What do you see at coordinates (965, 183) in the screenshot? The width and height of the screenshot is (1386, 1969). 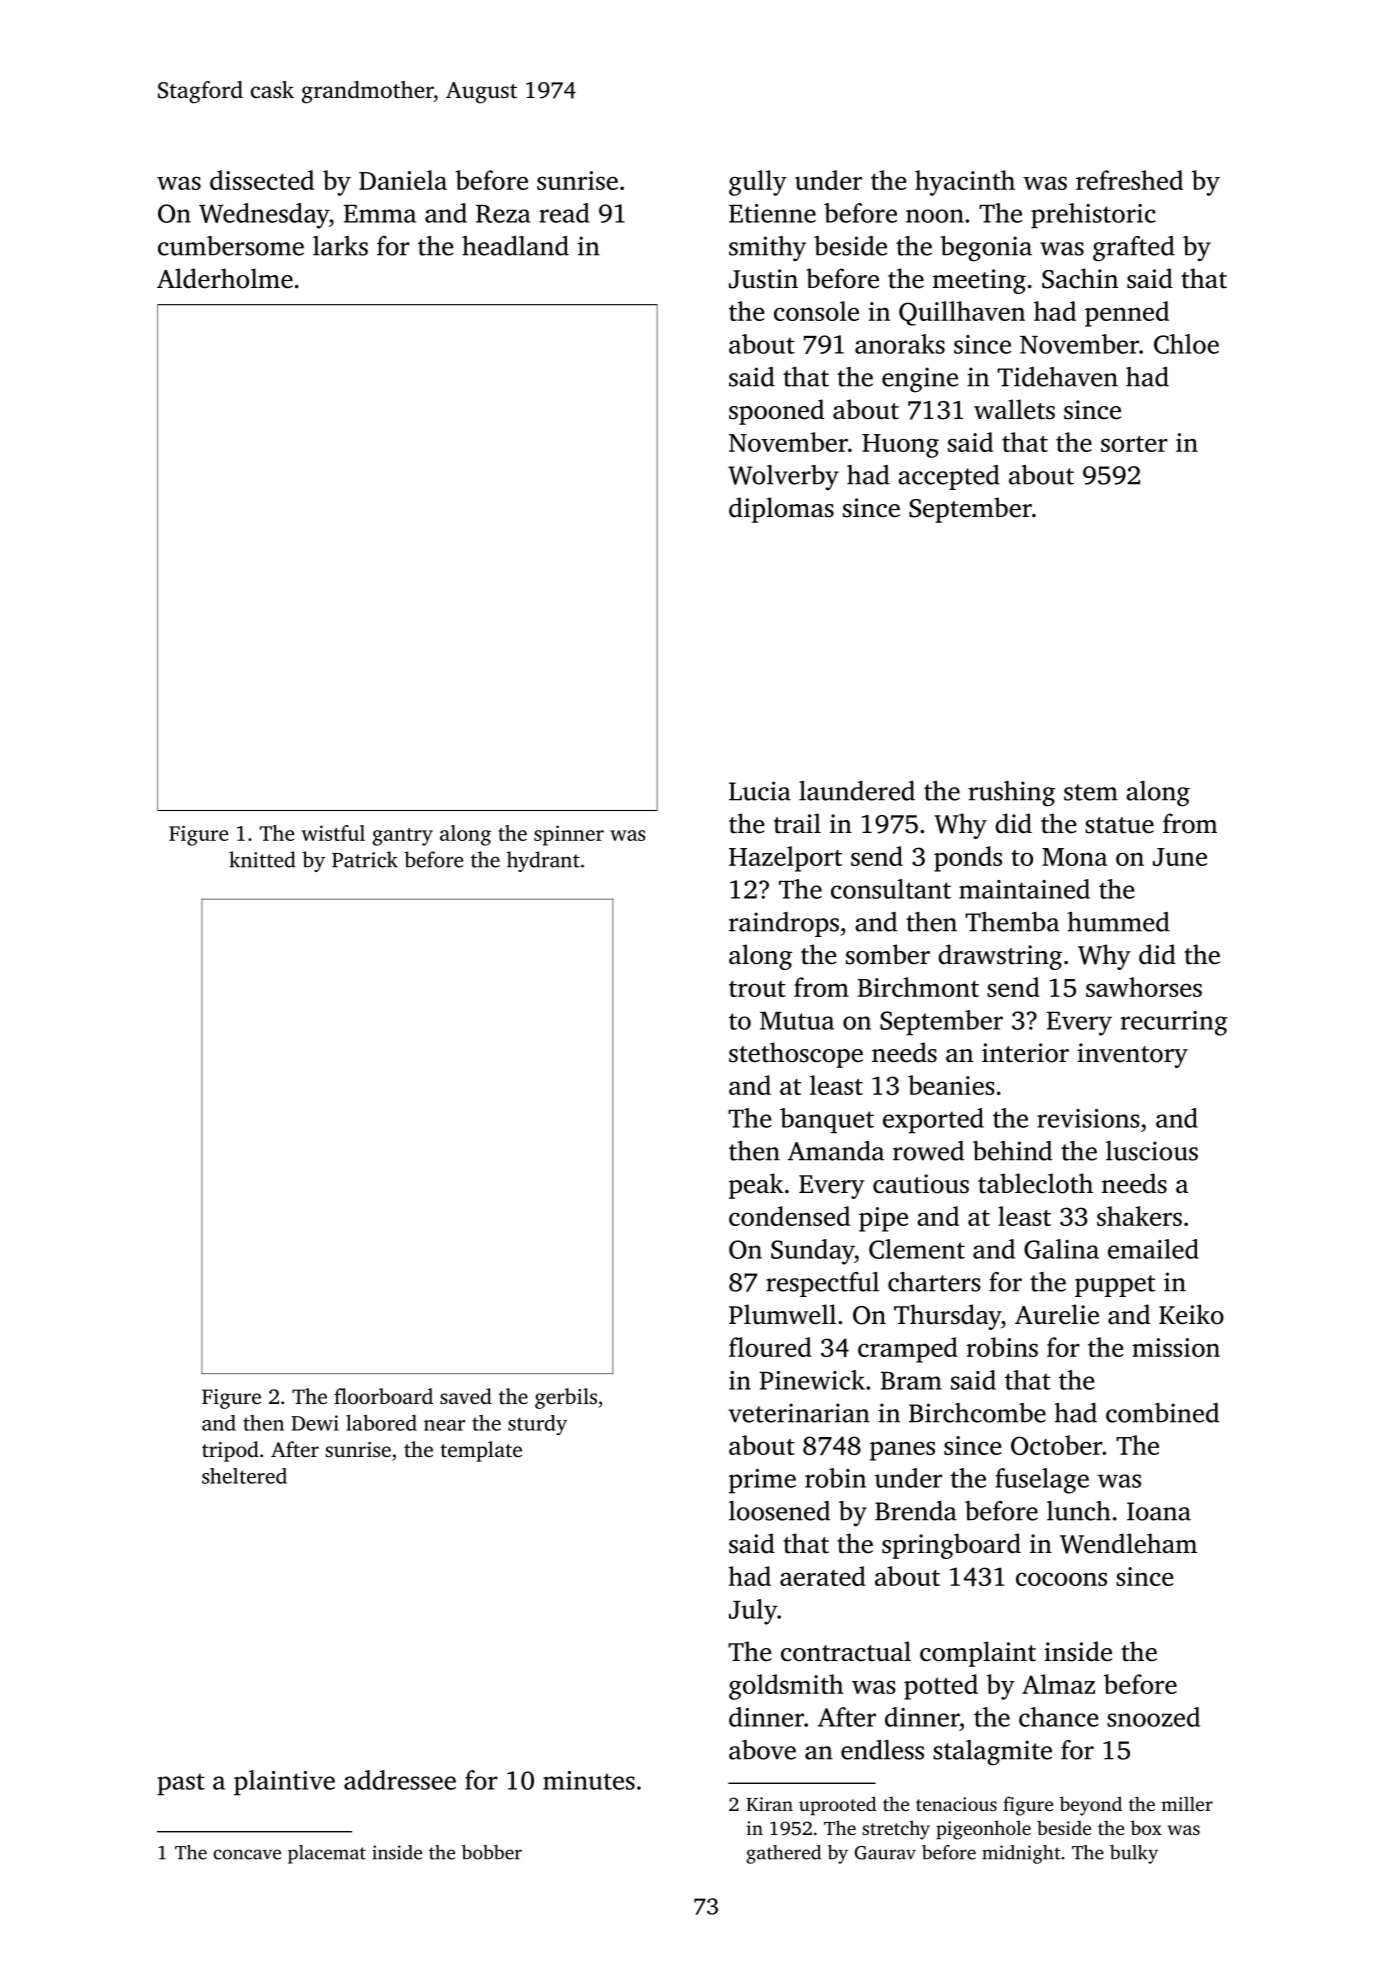 I see `hyacinth` at bounding box center [965, 183].
